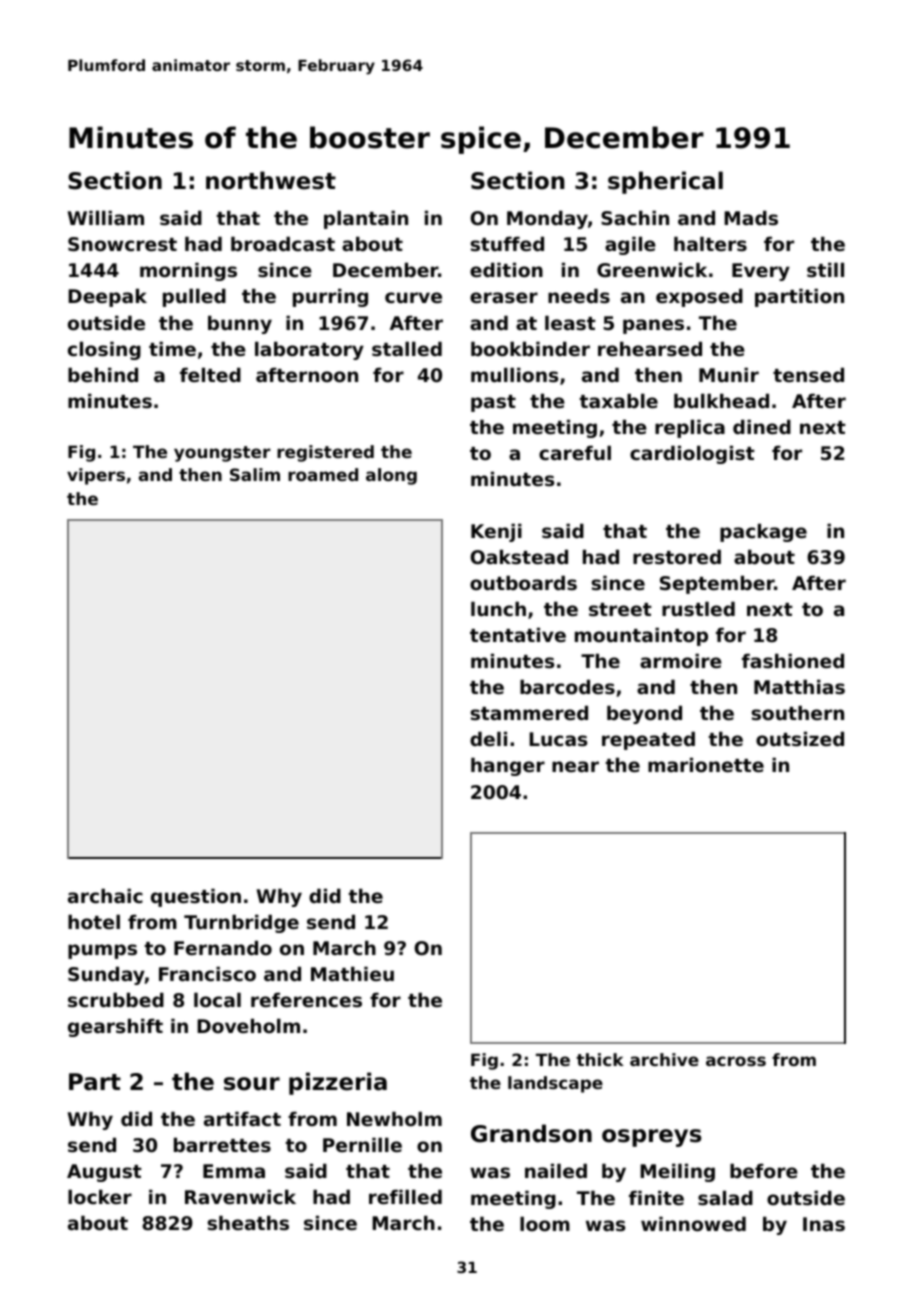 This document has height=1296, width=913. Describe the element at coordinates (413, 297) in the document. I see `curve` at that location.
